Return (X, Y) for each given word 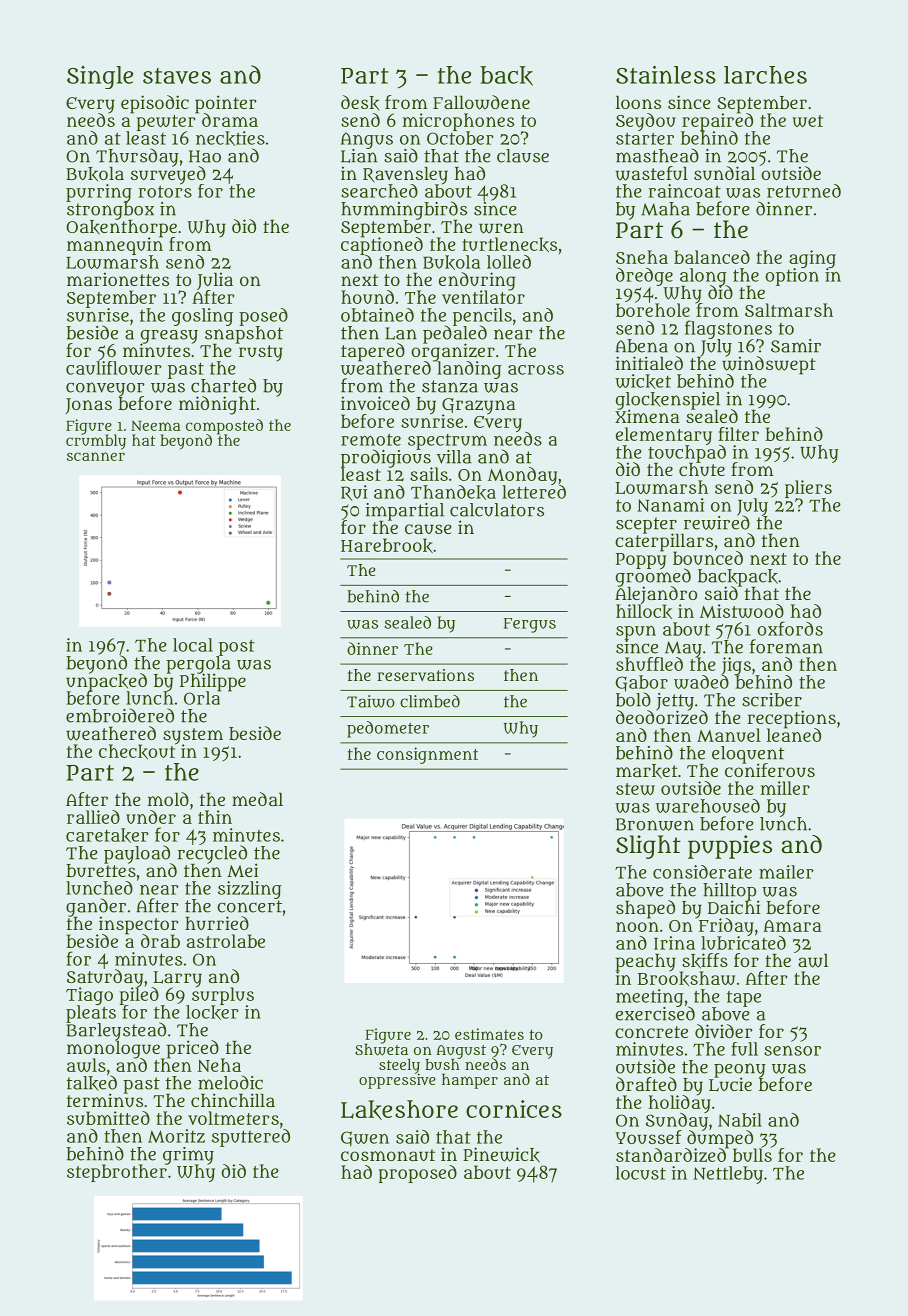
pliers (808, 489)
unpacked (106, 682)
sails (429, 474)
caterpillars (664, 542)
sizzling (250, 890)
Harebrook (387, 545)
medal (257, 799)
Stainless (666, 74)
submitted (108, 1118)
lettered (534, 492)
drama (230, 120)
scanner (96, 456)
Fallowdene (481, 102)
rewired (717, 523)
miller (785, 788)
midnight (217, 405)
